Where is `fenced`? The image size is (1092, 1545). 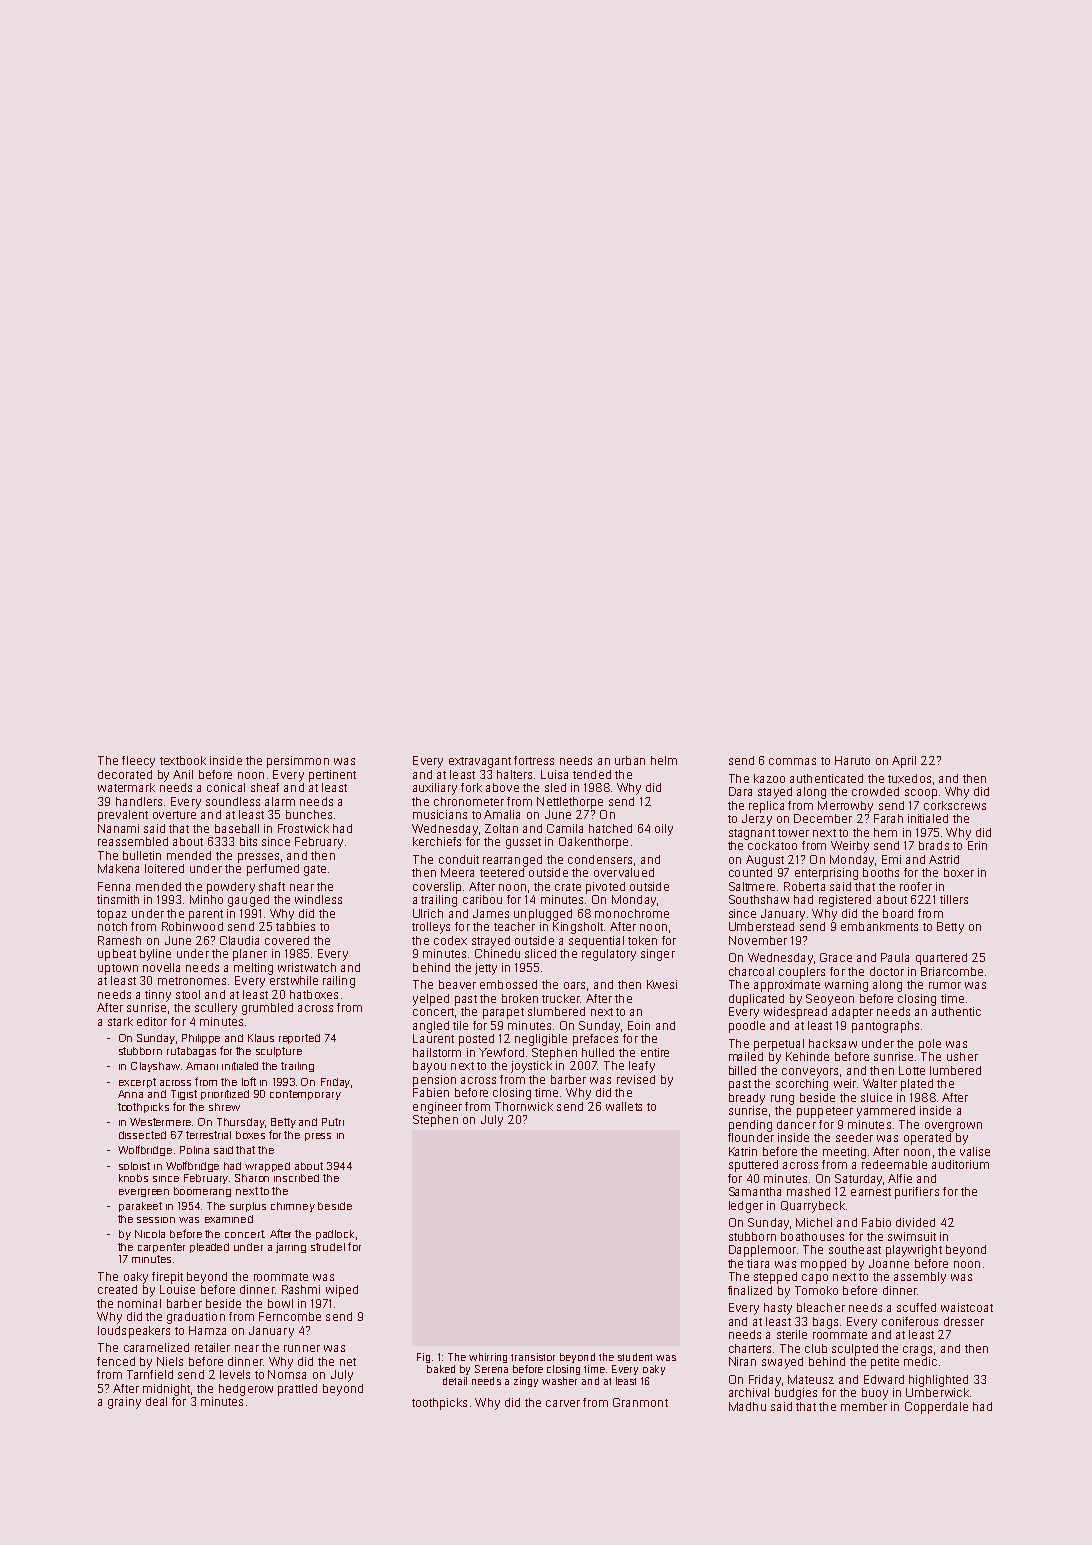
fenced is located at coordinates (116, 1361).
